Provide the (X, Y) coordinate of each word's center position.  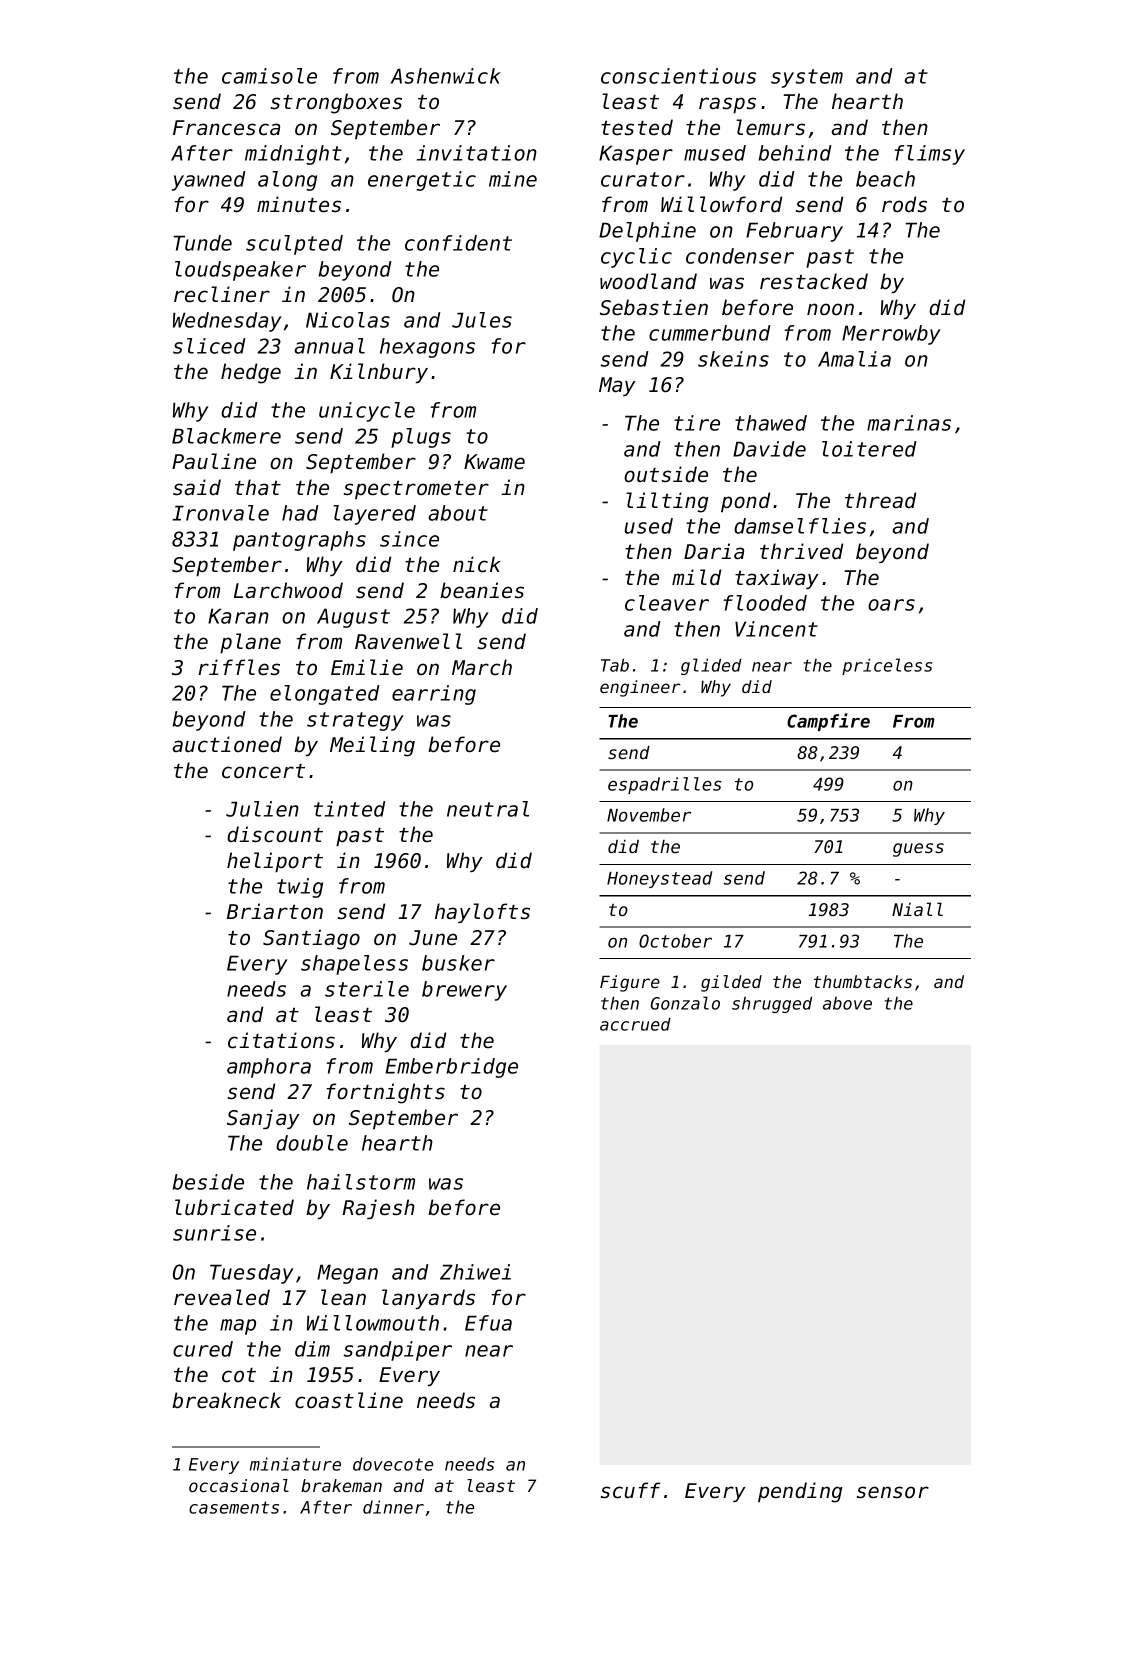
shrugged (772, 1004)
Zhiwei (475, 1272)
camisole (269, 76)
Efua (488, 1323)
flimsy (929, 155)
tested (637, 127)
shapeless (354, 965)
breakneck (226, 1400)
